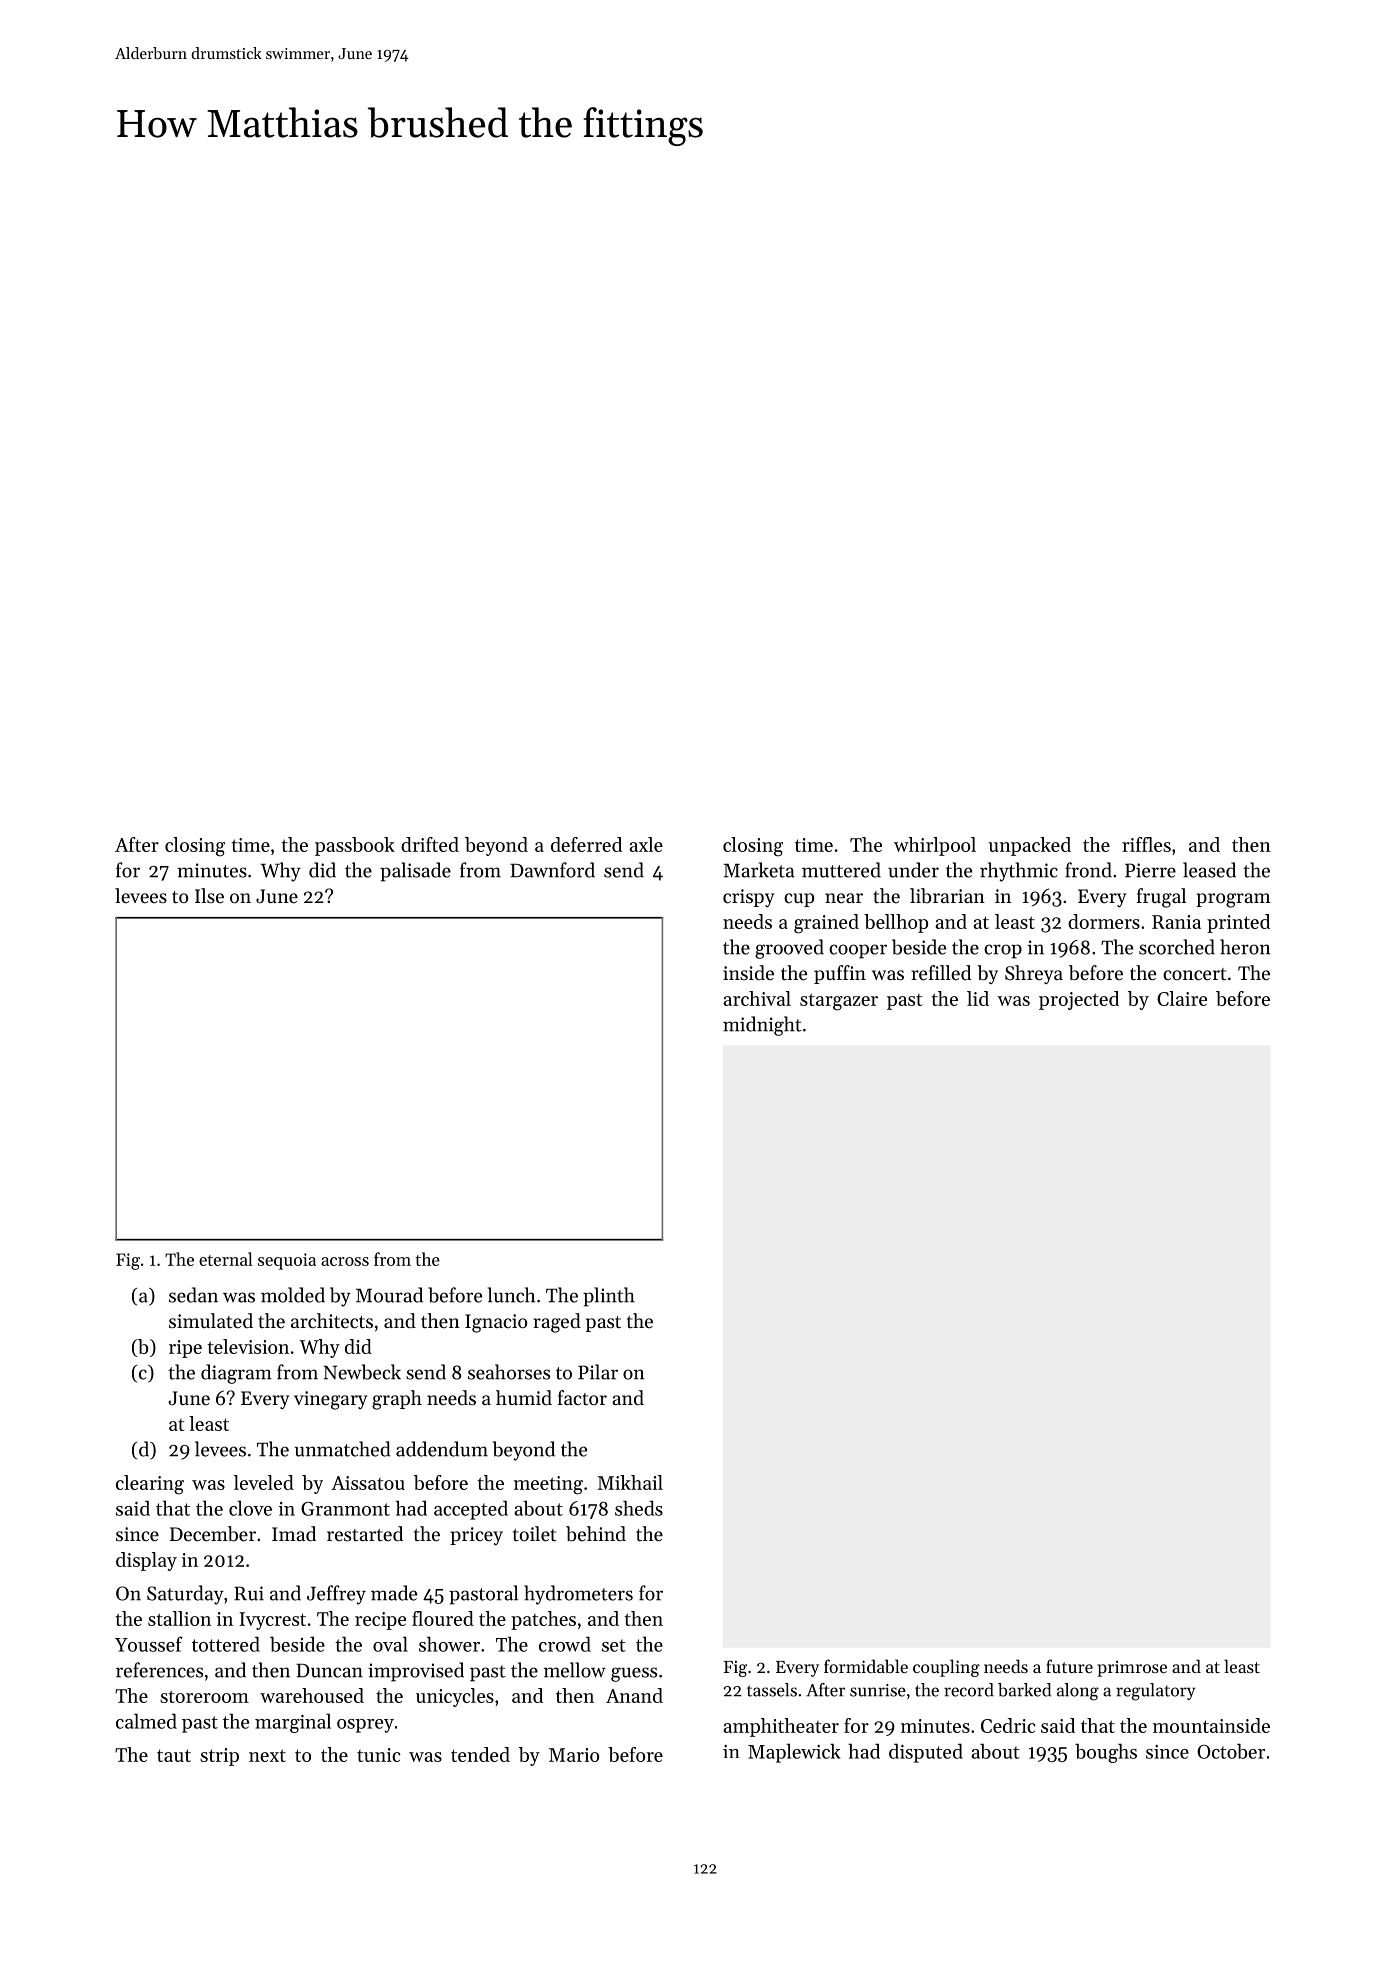  Describe the element at coordinates (639, 1508) in the image. I see `sheds` at that location.
